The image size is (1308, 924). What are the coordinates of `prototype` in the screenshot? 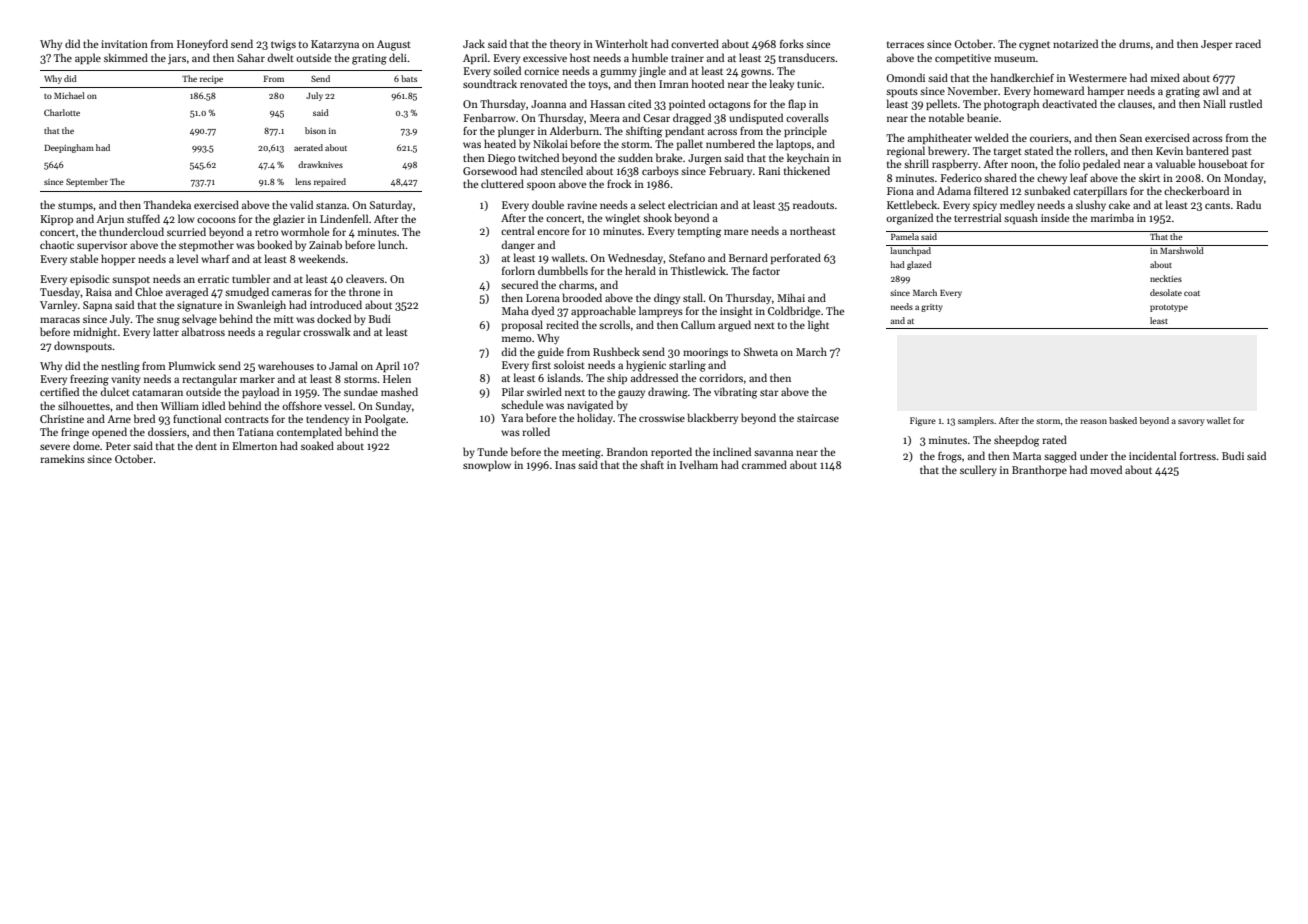 It's located at (1169, 308).
